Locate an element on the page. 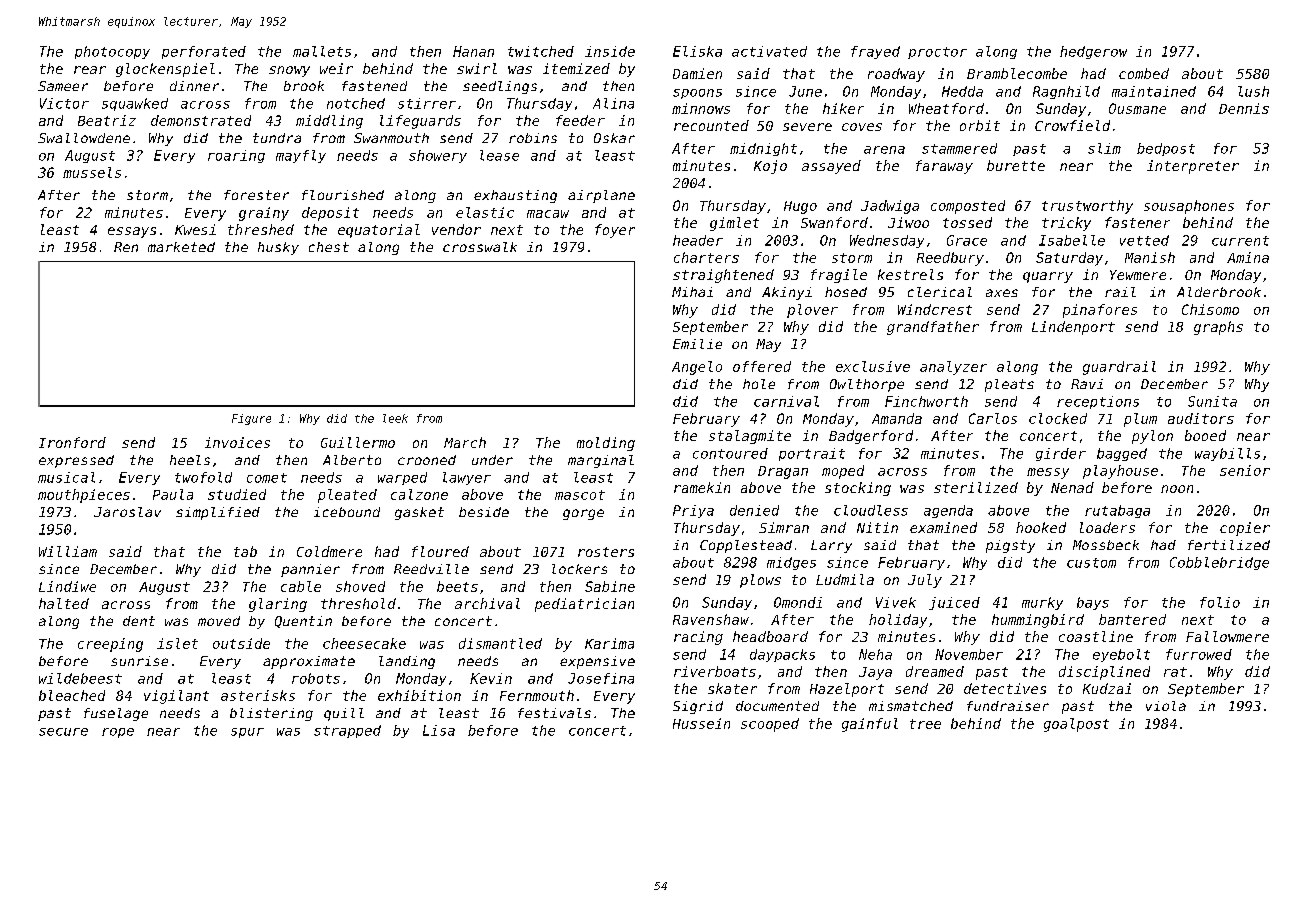 Image resolution: width=1308 pixels, height=924 pixels. mallets is located at coordinates (322, 51).
